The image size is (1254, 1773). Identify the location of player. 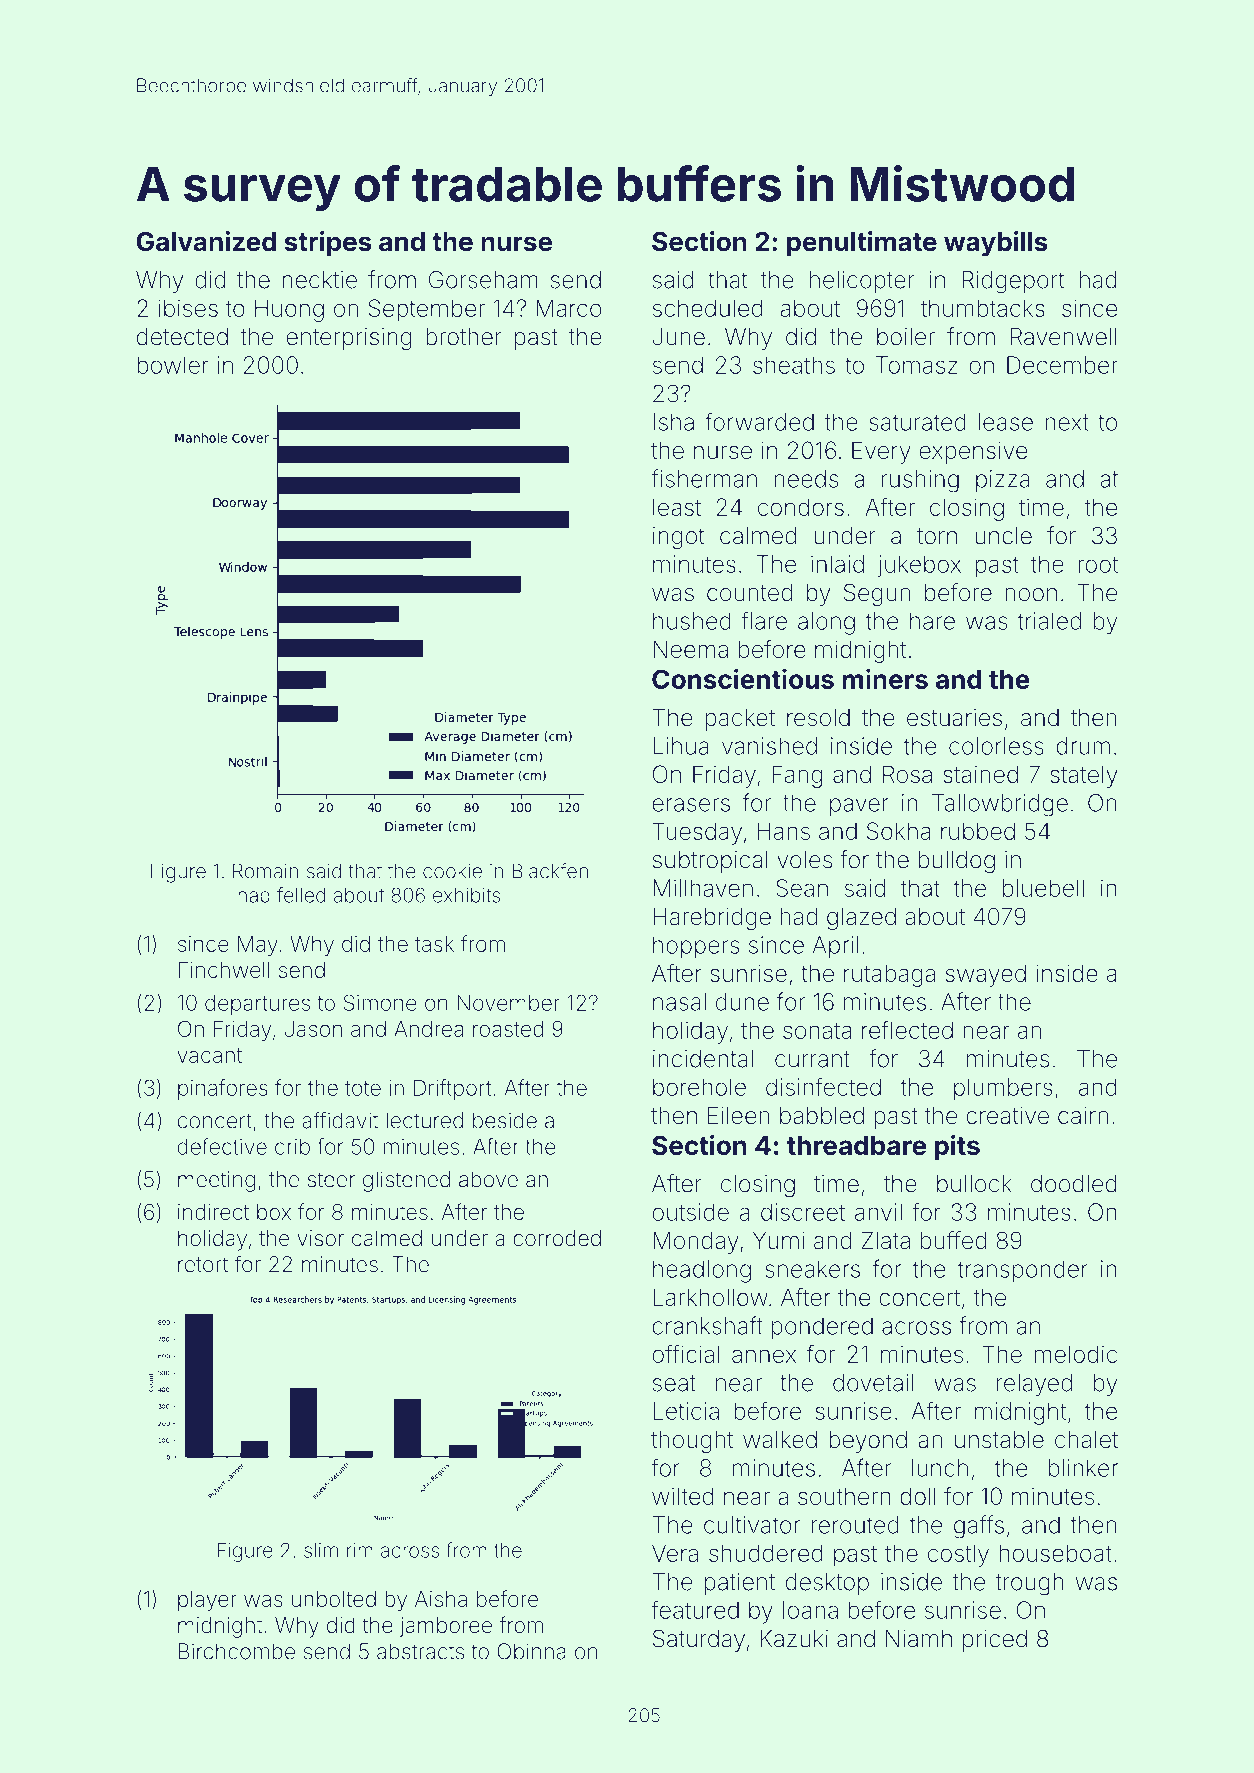
(207, 1601).
